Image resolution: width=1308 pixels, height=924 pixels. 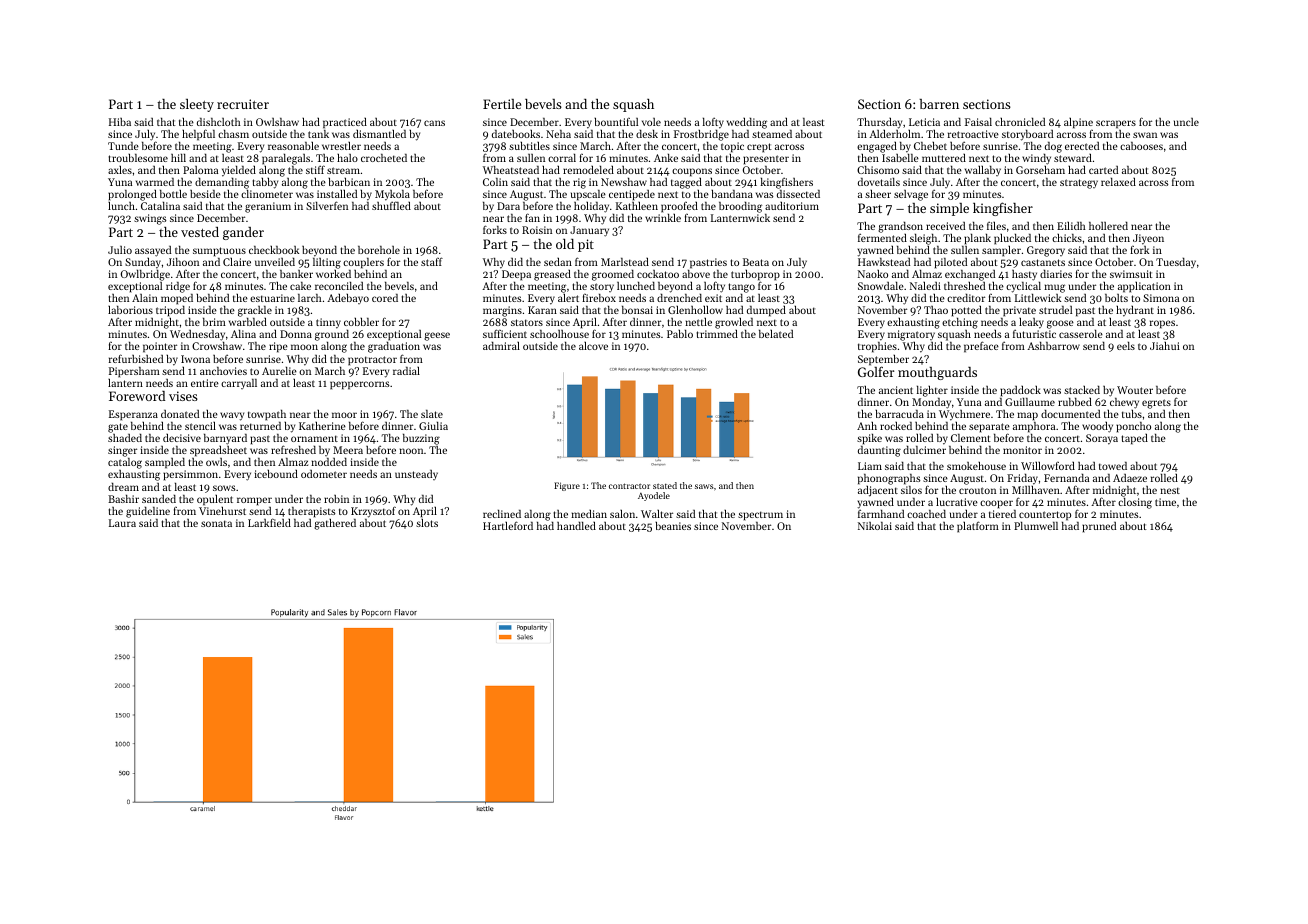 What do you see at coordinates (755, 276) in the screenshot?
I see `turboprop` at bounding box center [755, 276].
